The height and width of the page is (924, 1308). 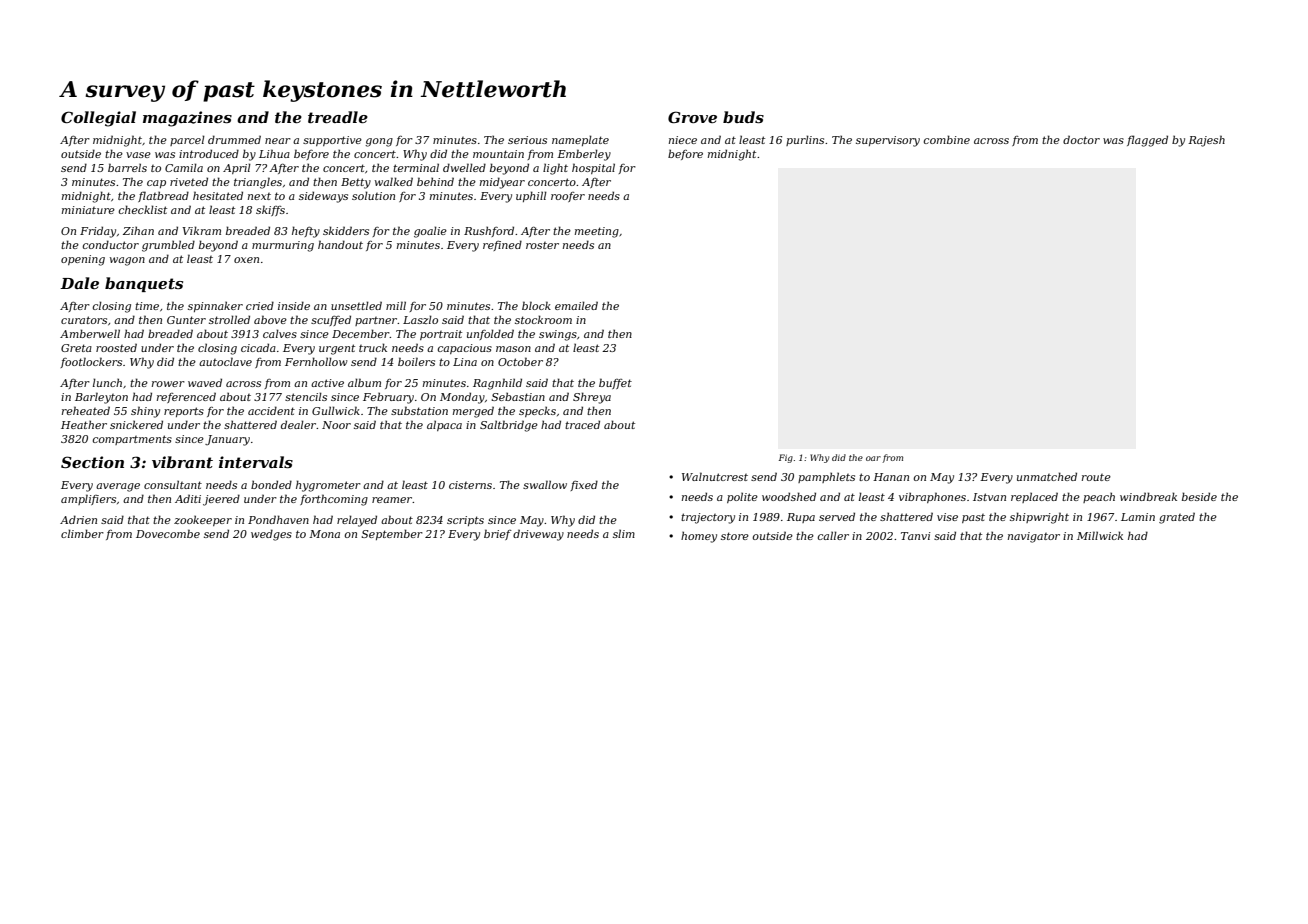 I want to click on December, so click(x=361, y=333).
